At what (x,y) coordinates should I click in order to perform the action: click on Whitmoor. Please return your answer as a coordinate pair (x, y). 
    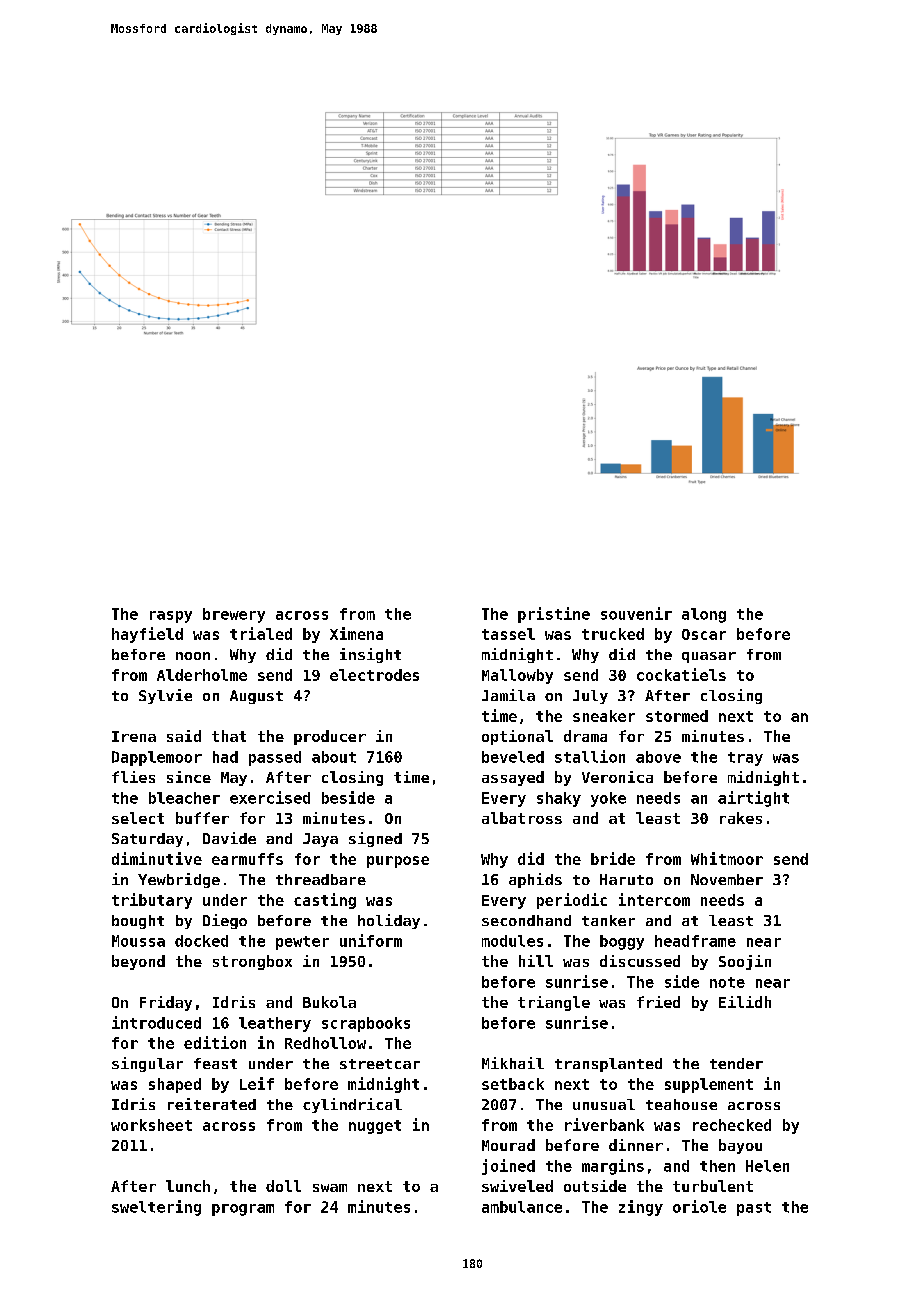
    Looking at the image, I should click on (727, 858).
